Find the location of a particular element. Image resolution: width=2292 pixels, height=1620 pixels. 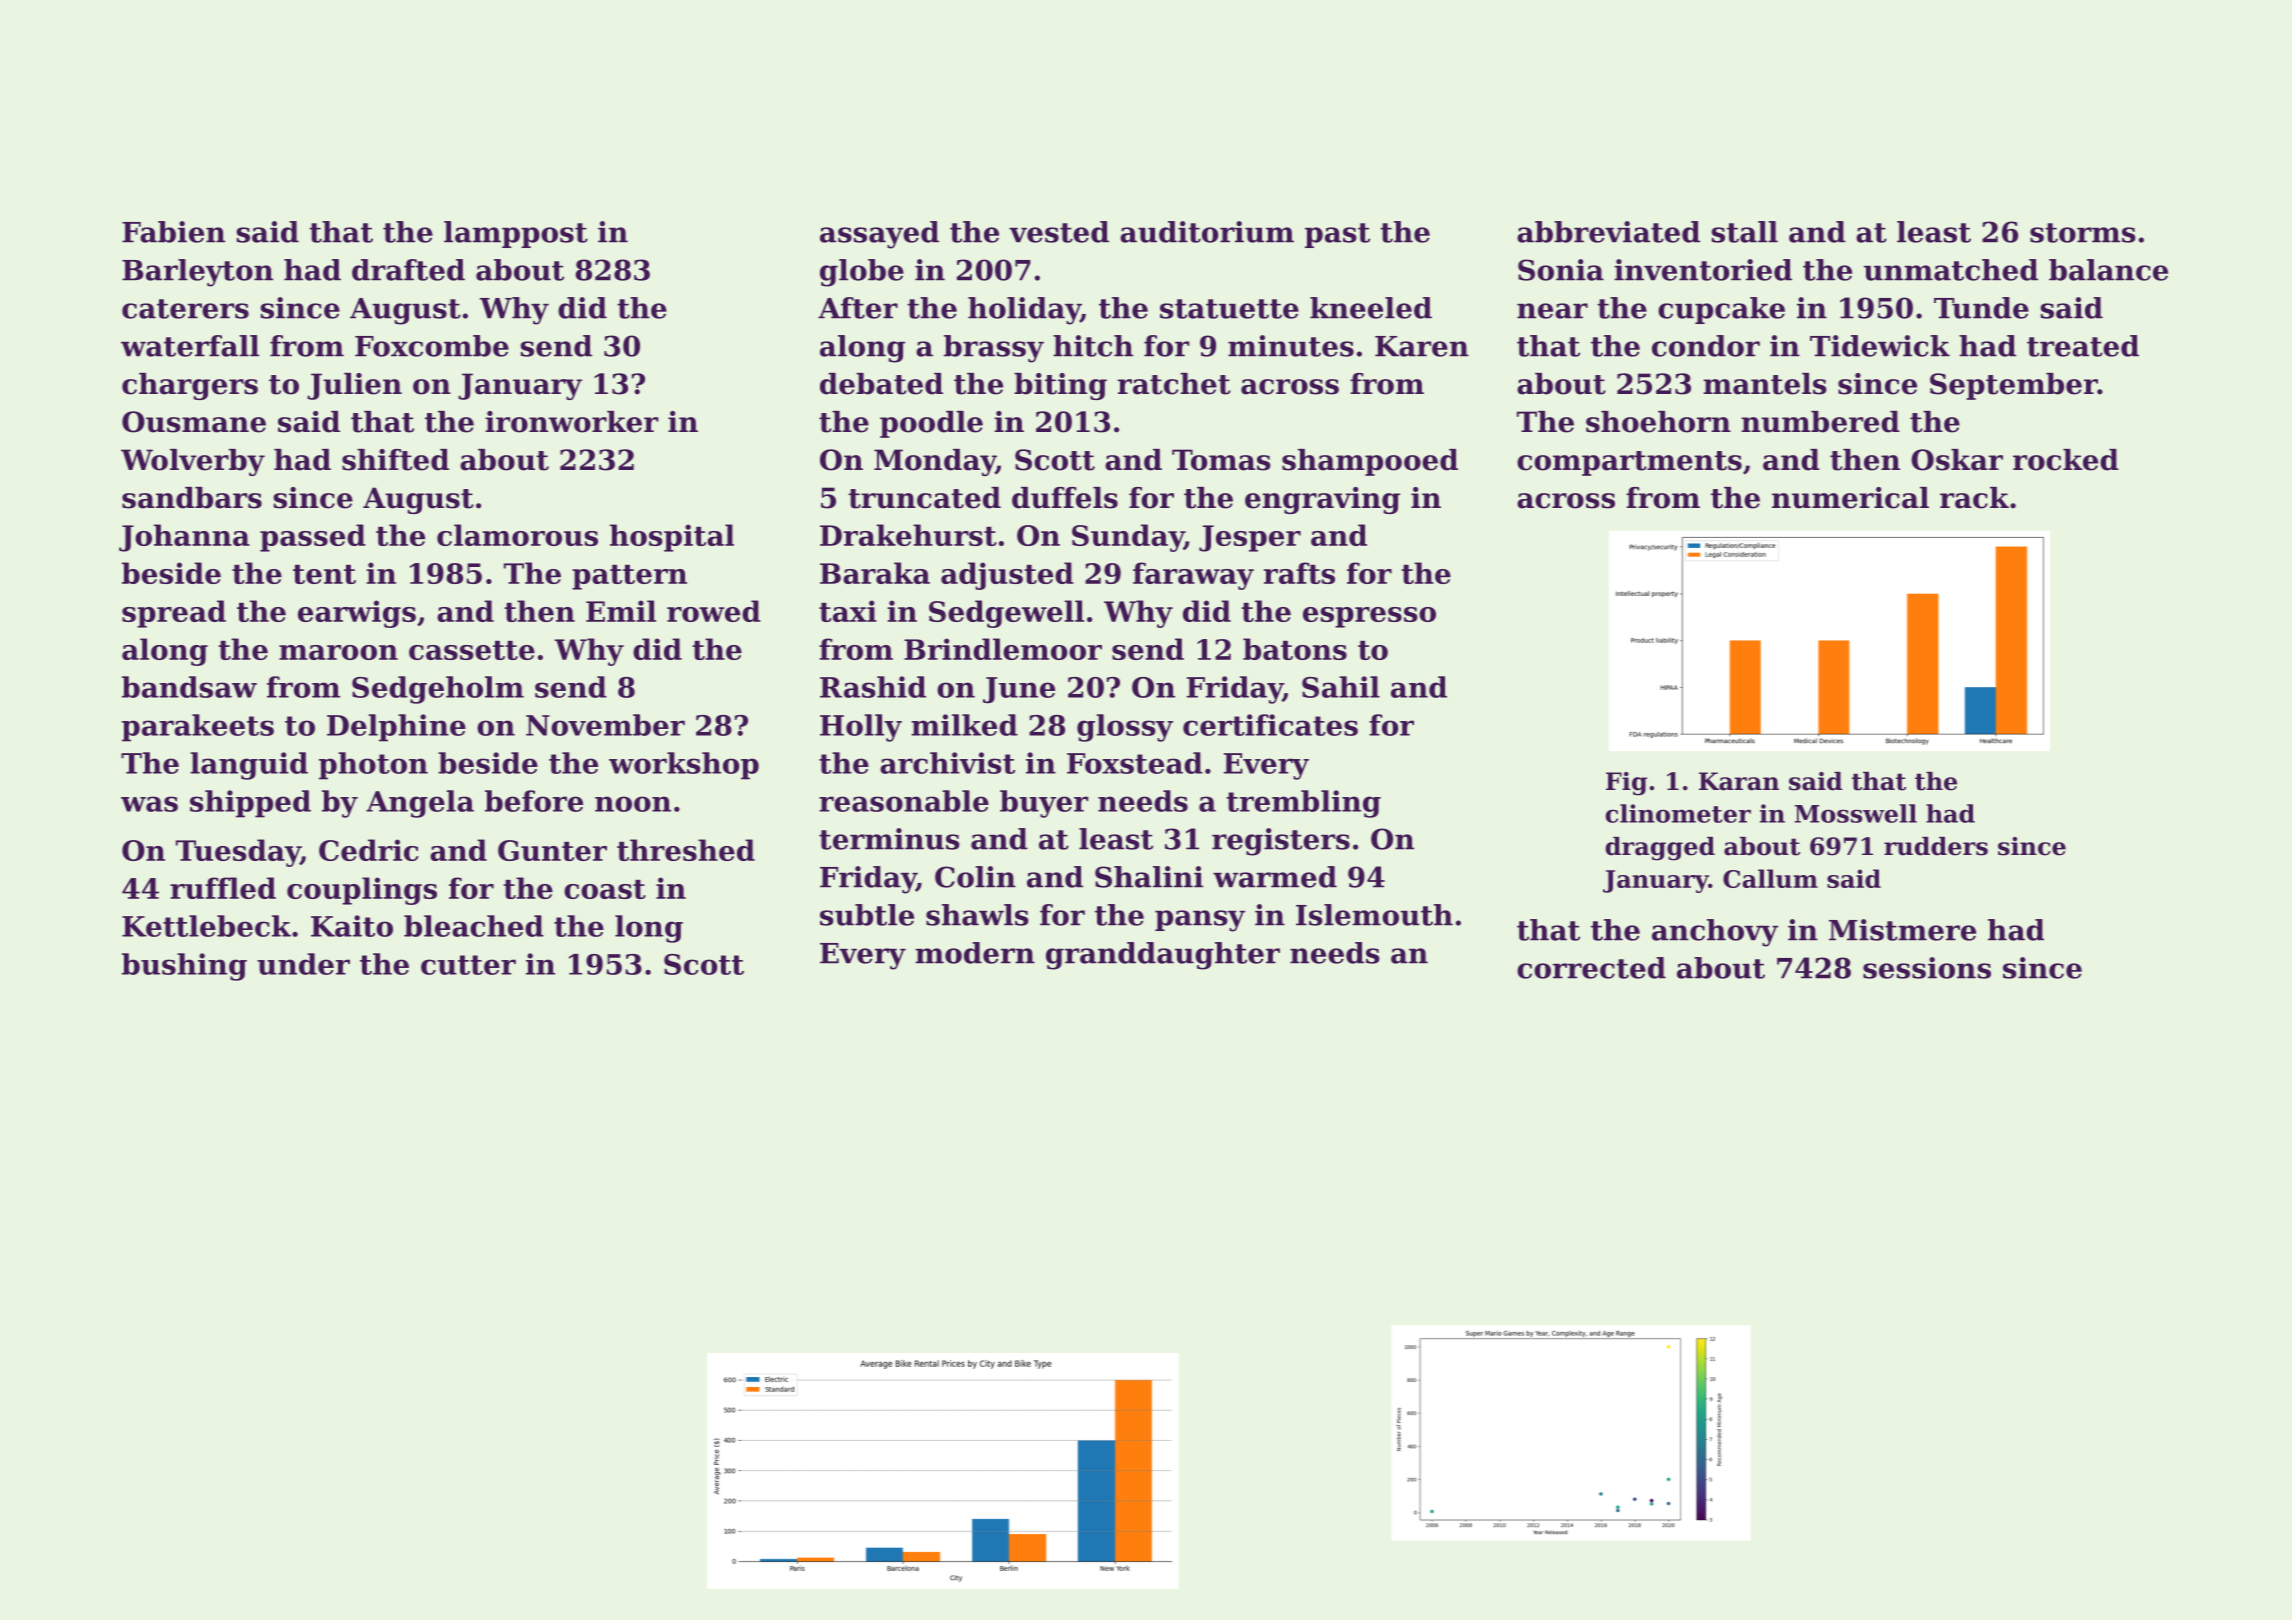

poodle is located at coordinates (931, 424).
